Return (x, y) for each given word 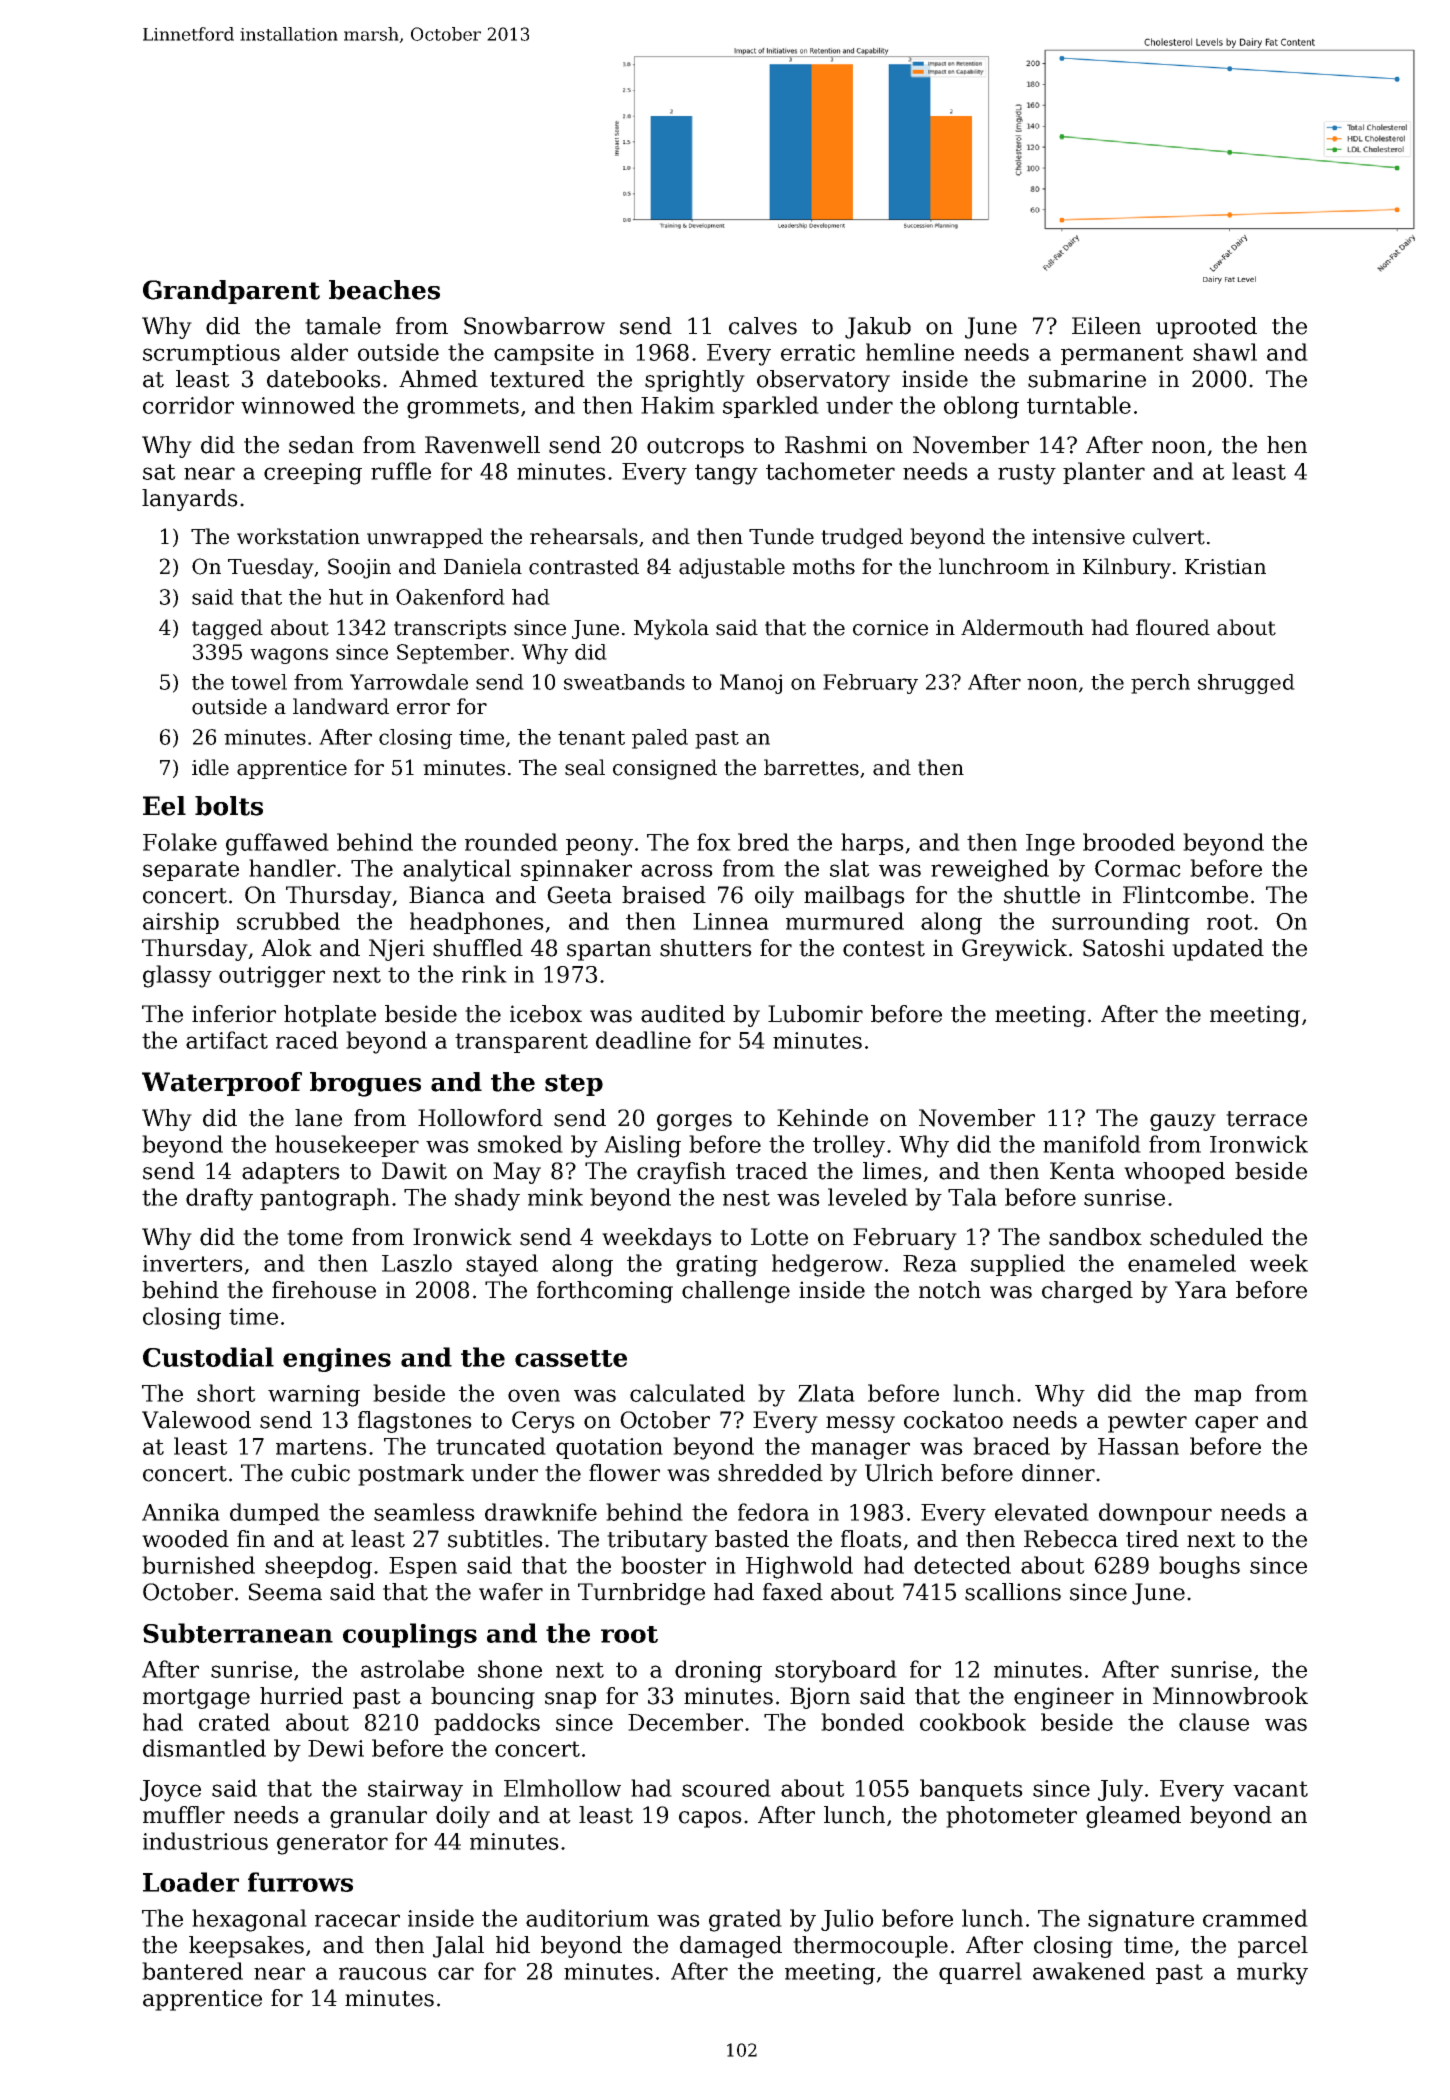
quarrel (980, 1973)
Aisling (642, 1146)
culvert (1169, 536)
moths (823, 566)
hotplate (330, 1016)
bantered (192, 1971)
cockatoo (953, 1420)
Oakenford (450, 597)
